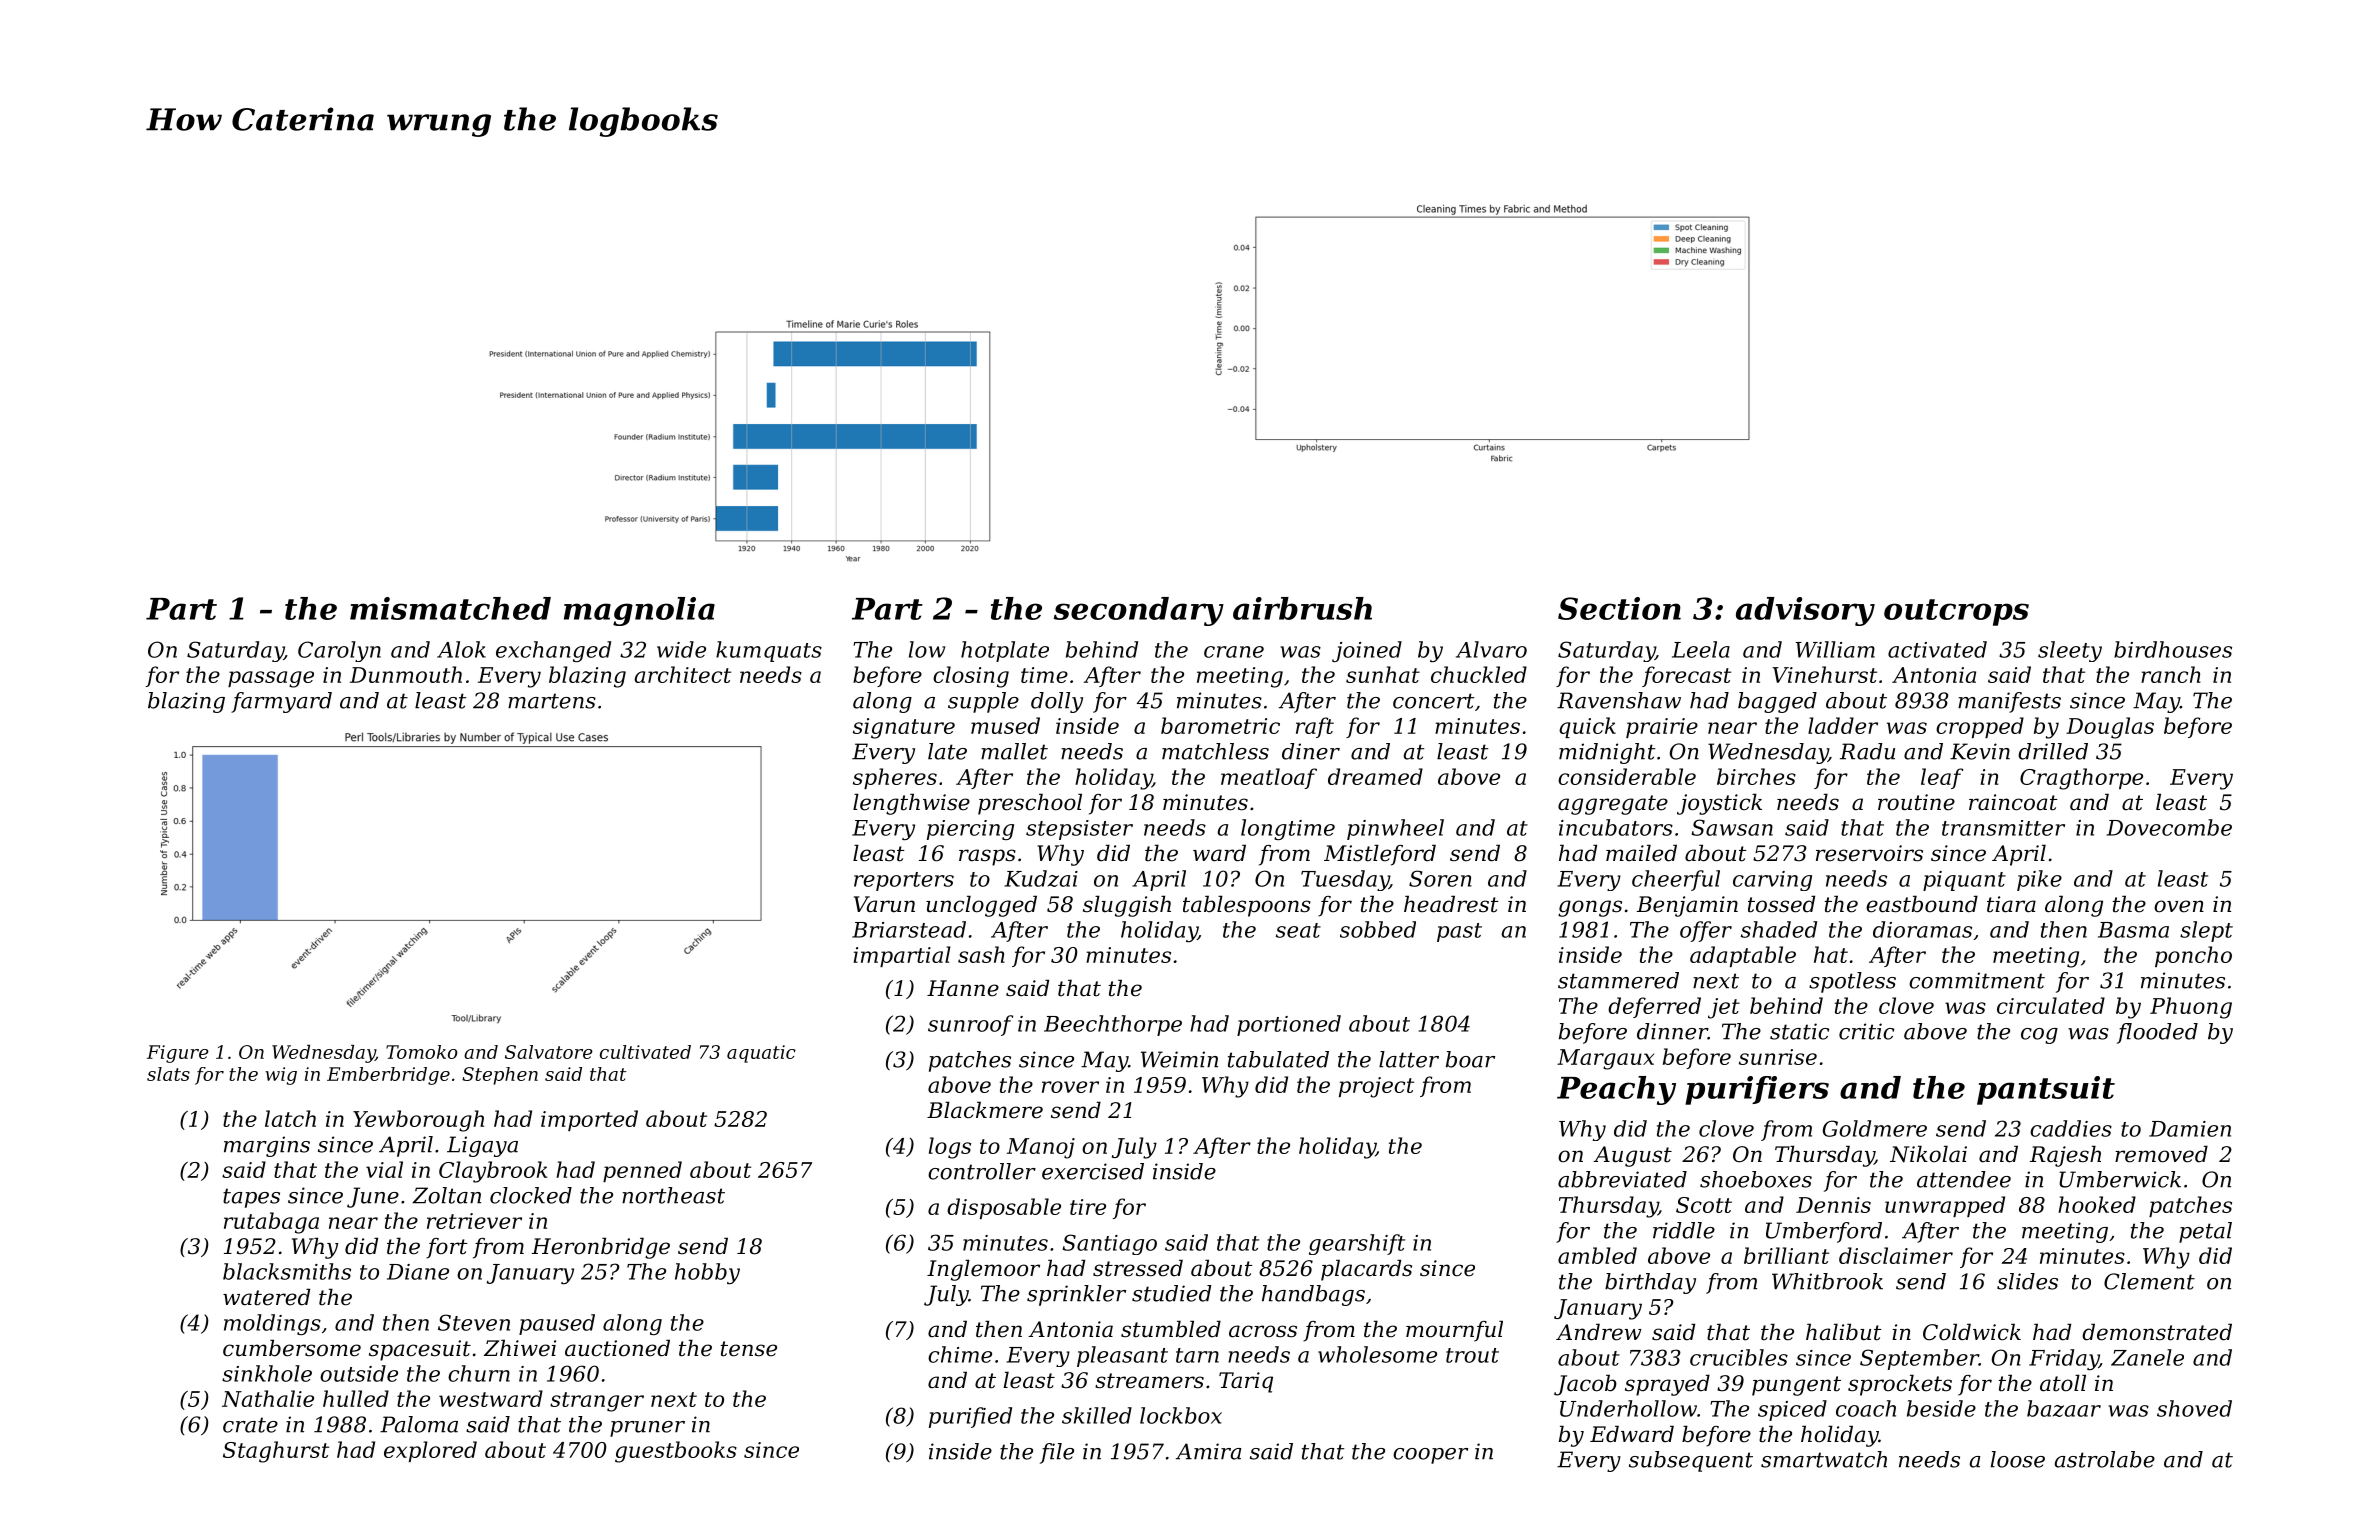 Image resolution: width=2380 pixels, height=1540 pixels. What do you see at coordinates (1619, 608) in the screenshot?
I see `Section` at bounding box center [1619, 608].
